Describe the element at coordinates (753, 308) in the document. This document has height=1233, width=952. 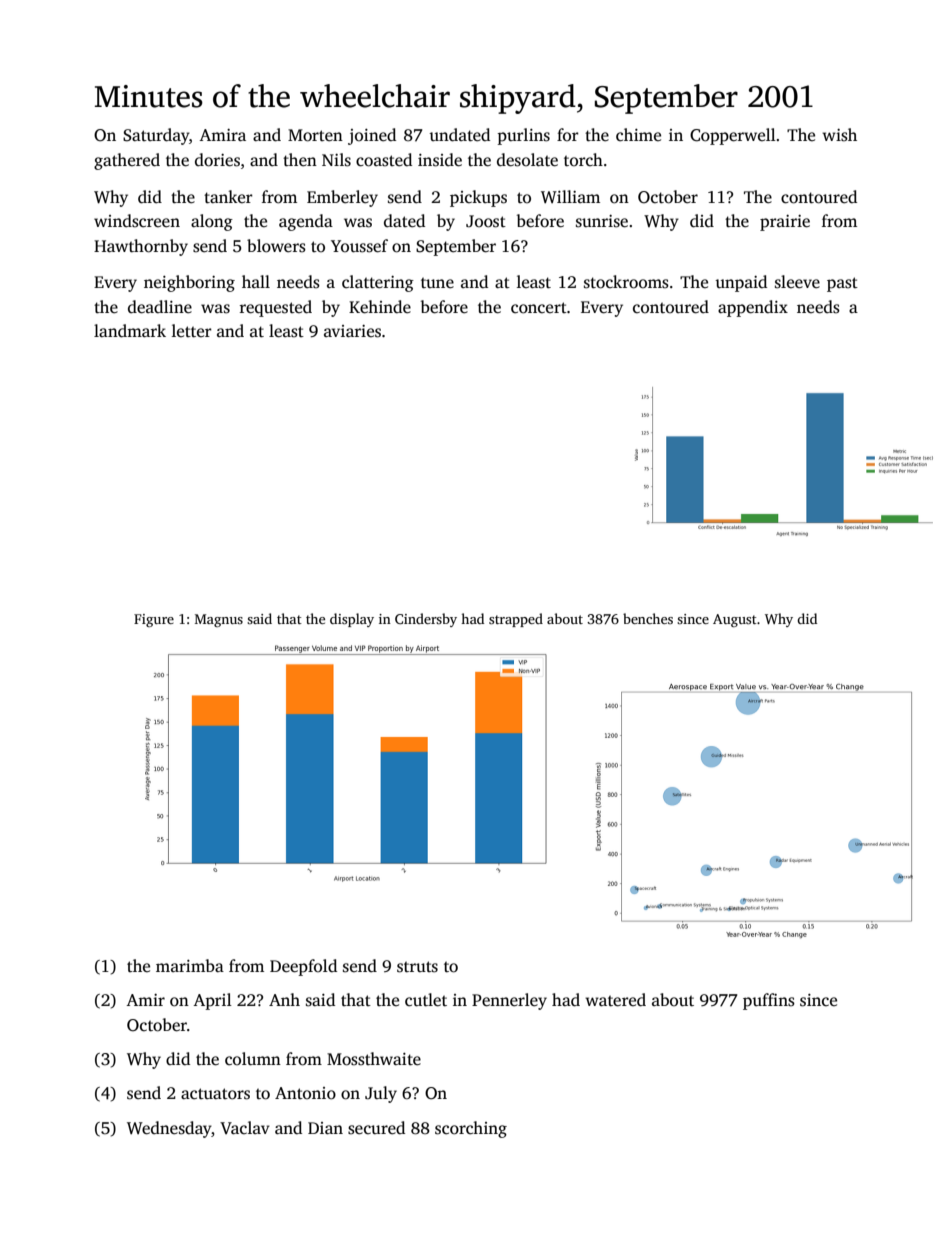
I see `appendix` at that location.
